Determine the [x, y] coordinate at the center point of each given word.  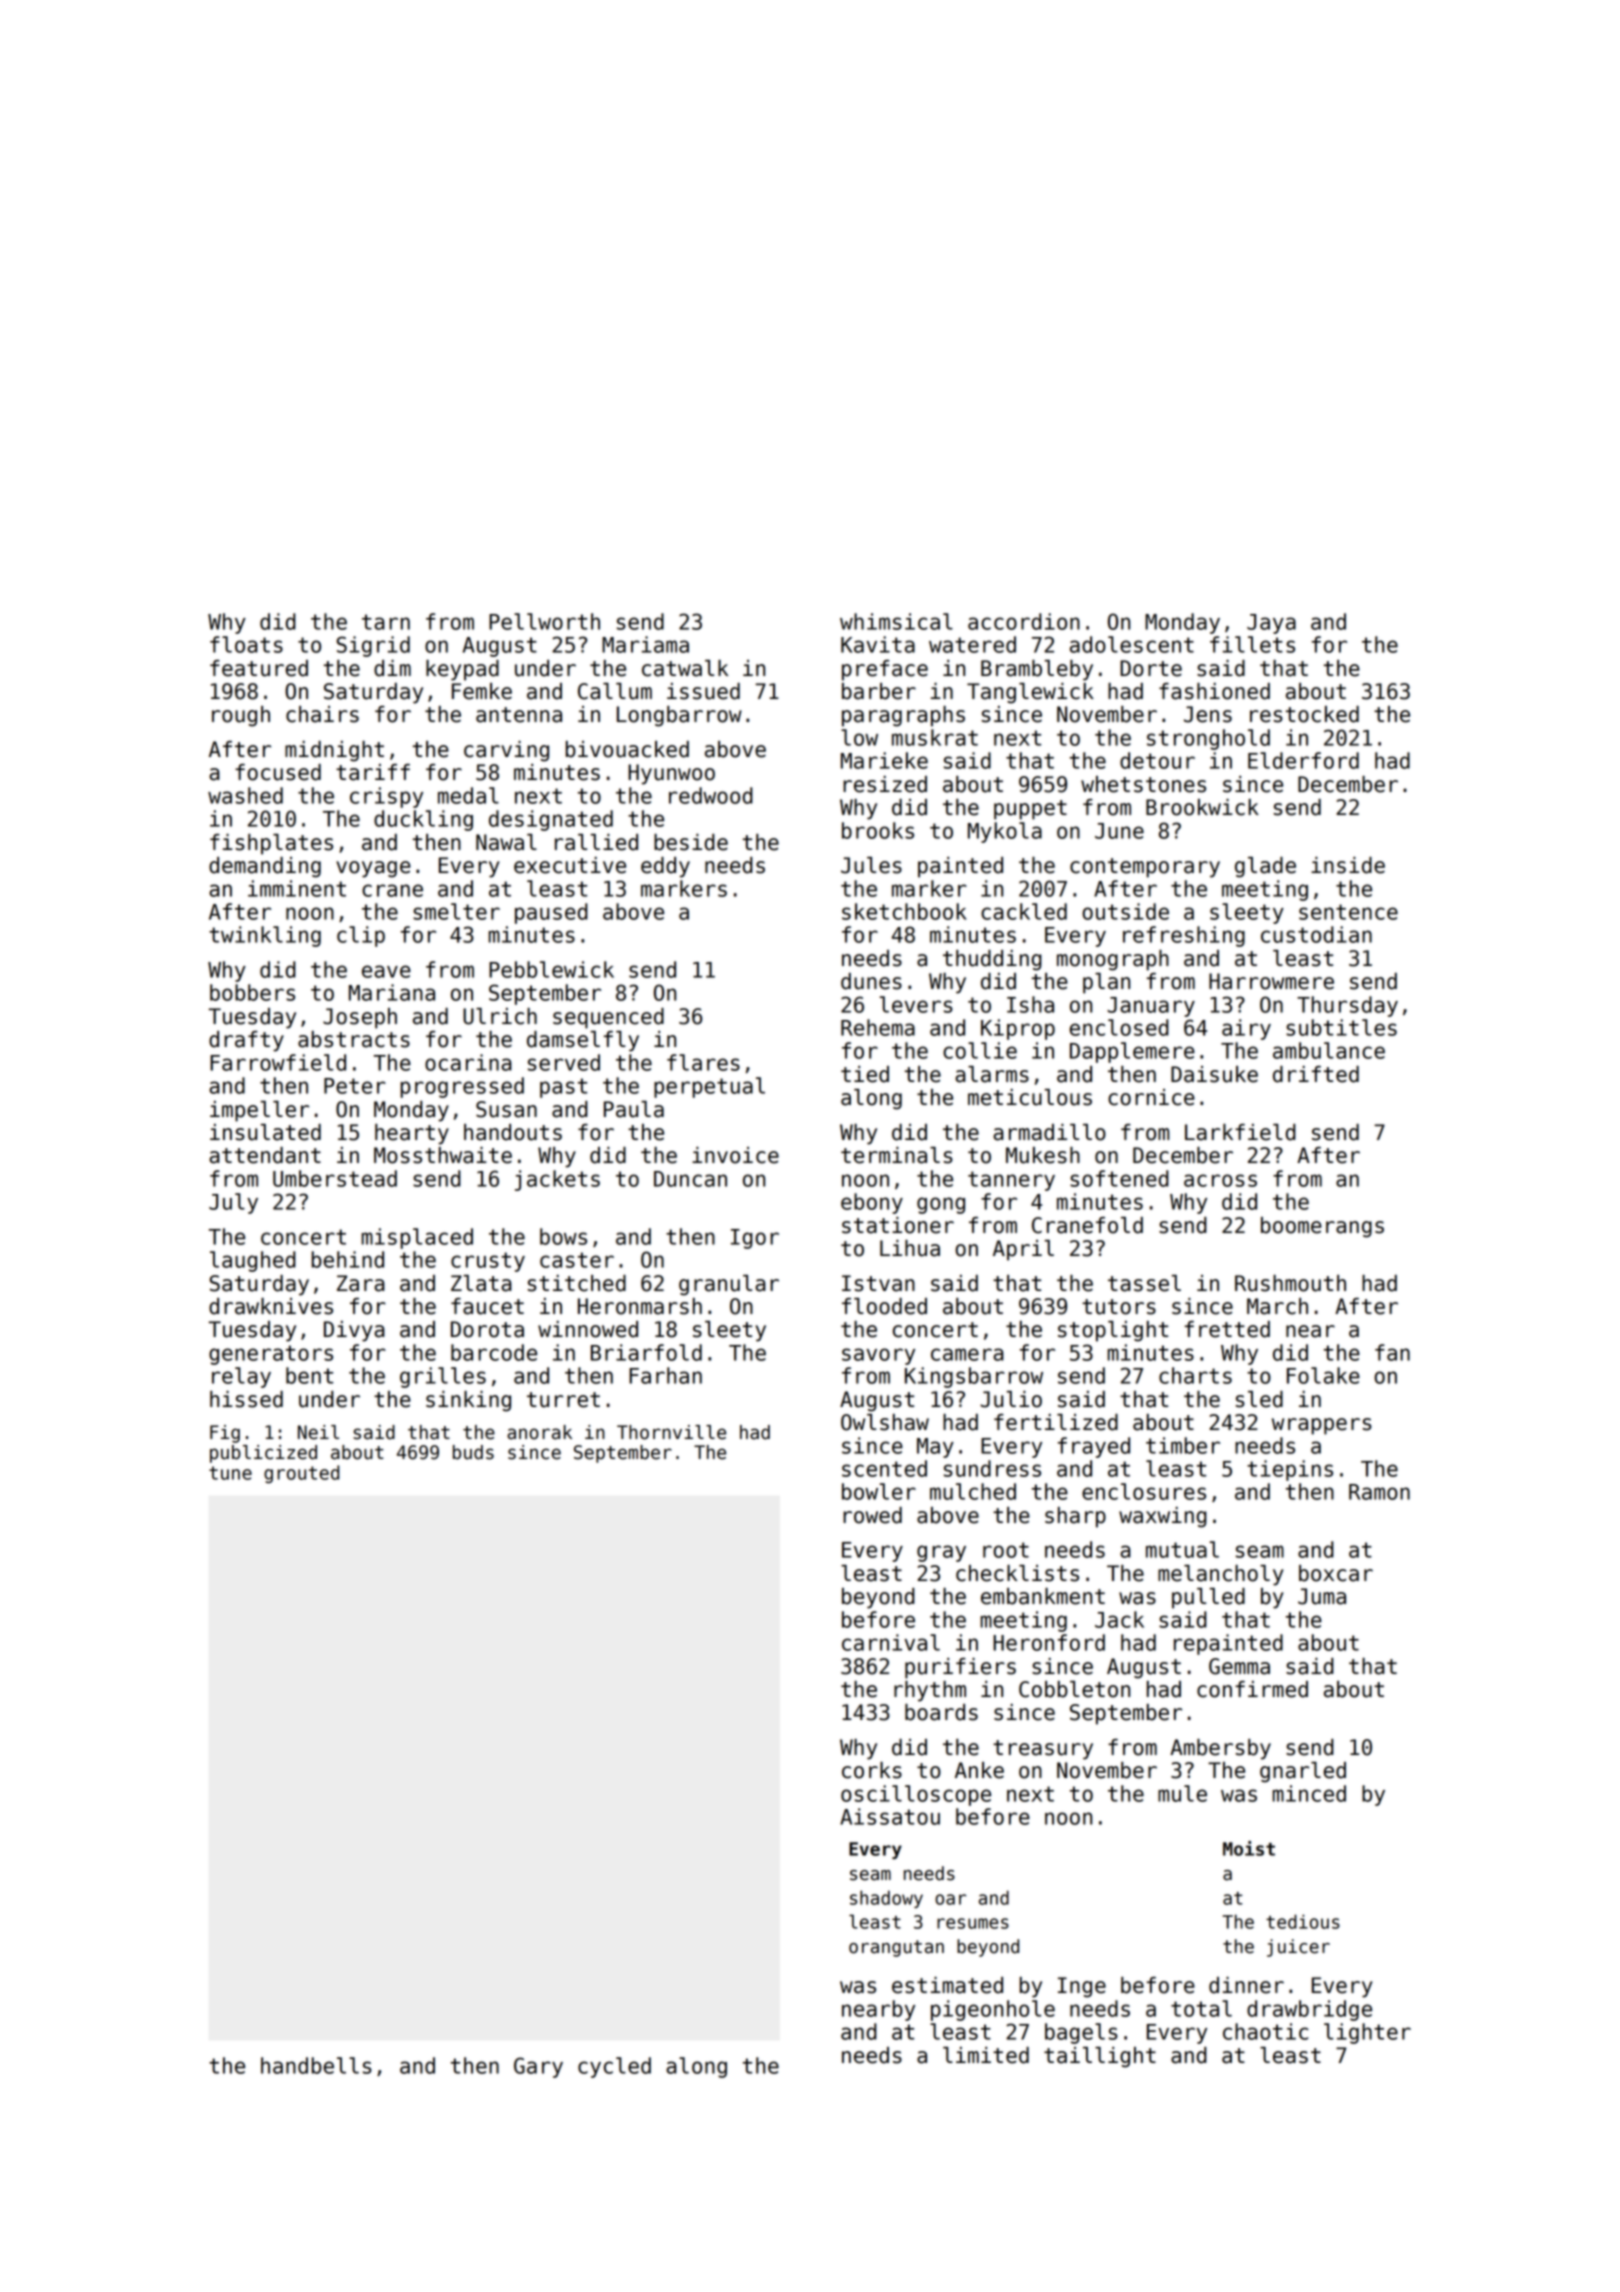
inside [1348, 865]
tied [865, 1074]
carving [506, 751]
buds [473, 1452]
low [859, 737]
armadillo [1049, 1132]
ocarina [468, 1062]
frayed [1094, 1447]
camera [967, 1354]
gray [941, 1553]
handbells [316, 2065]
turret [563, 1400]
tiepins [1290, 1470]
